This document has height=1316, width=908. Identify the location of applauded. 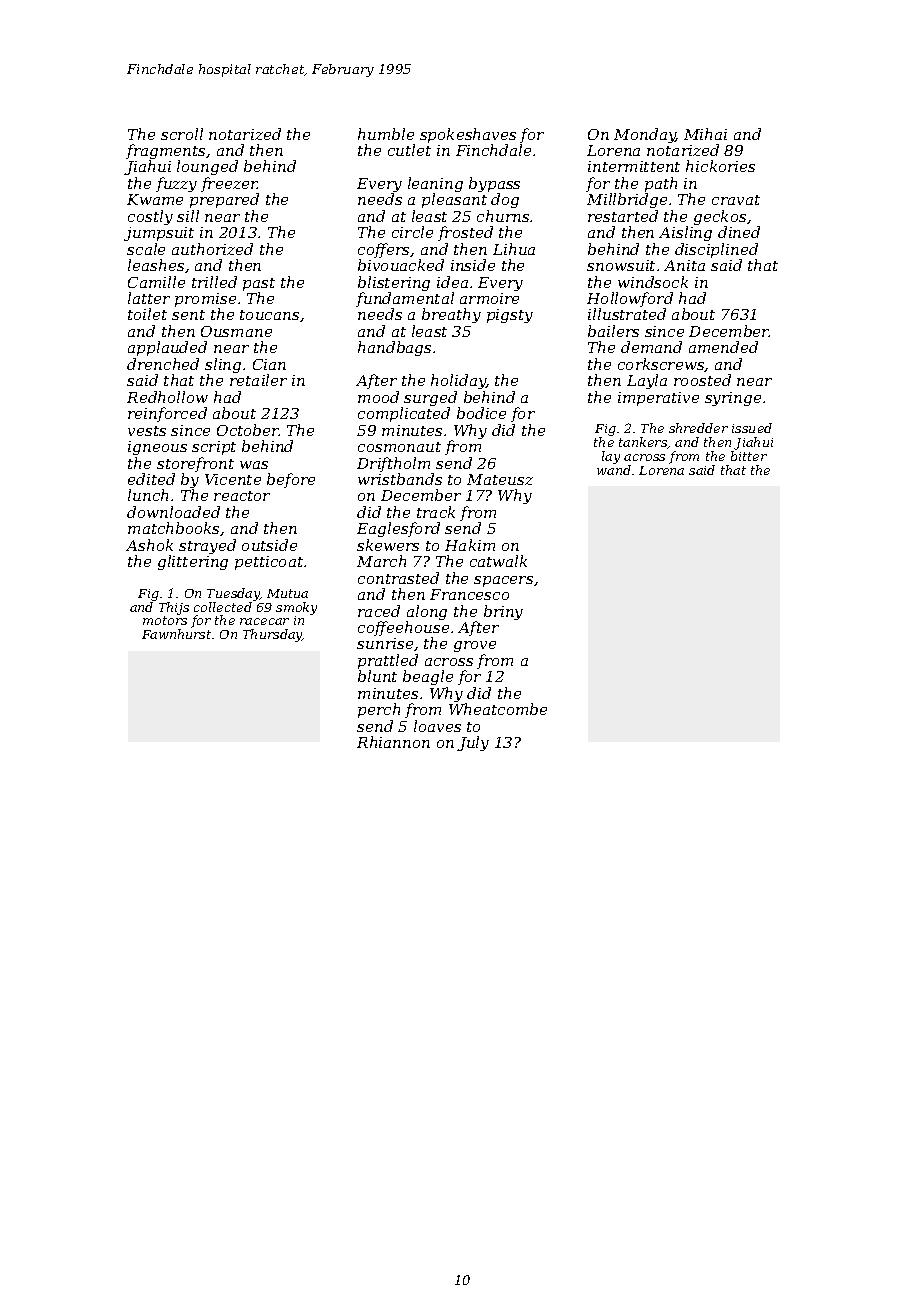
(167, 348).
